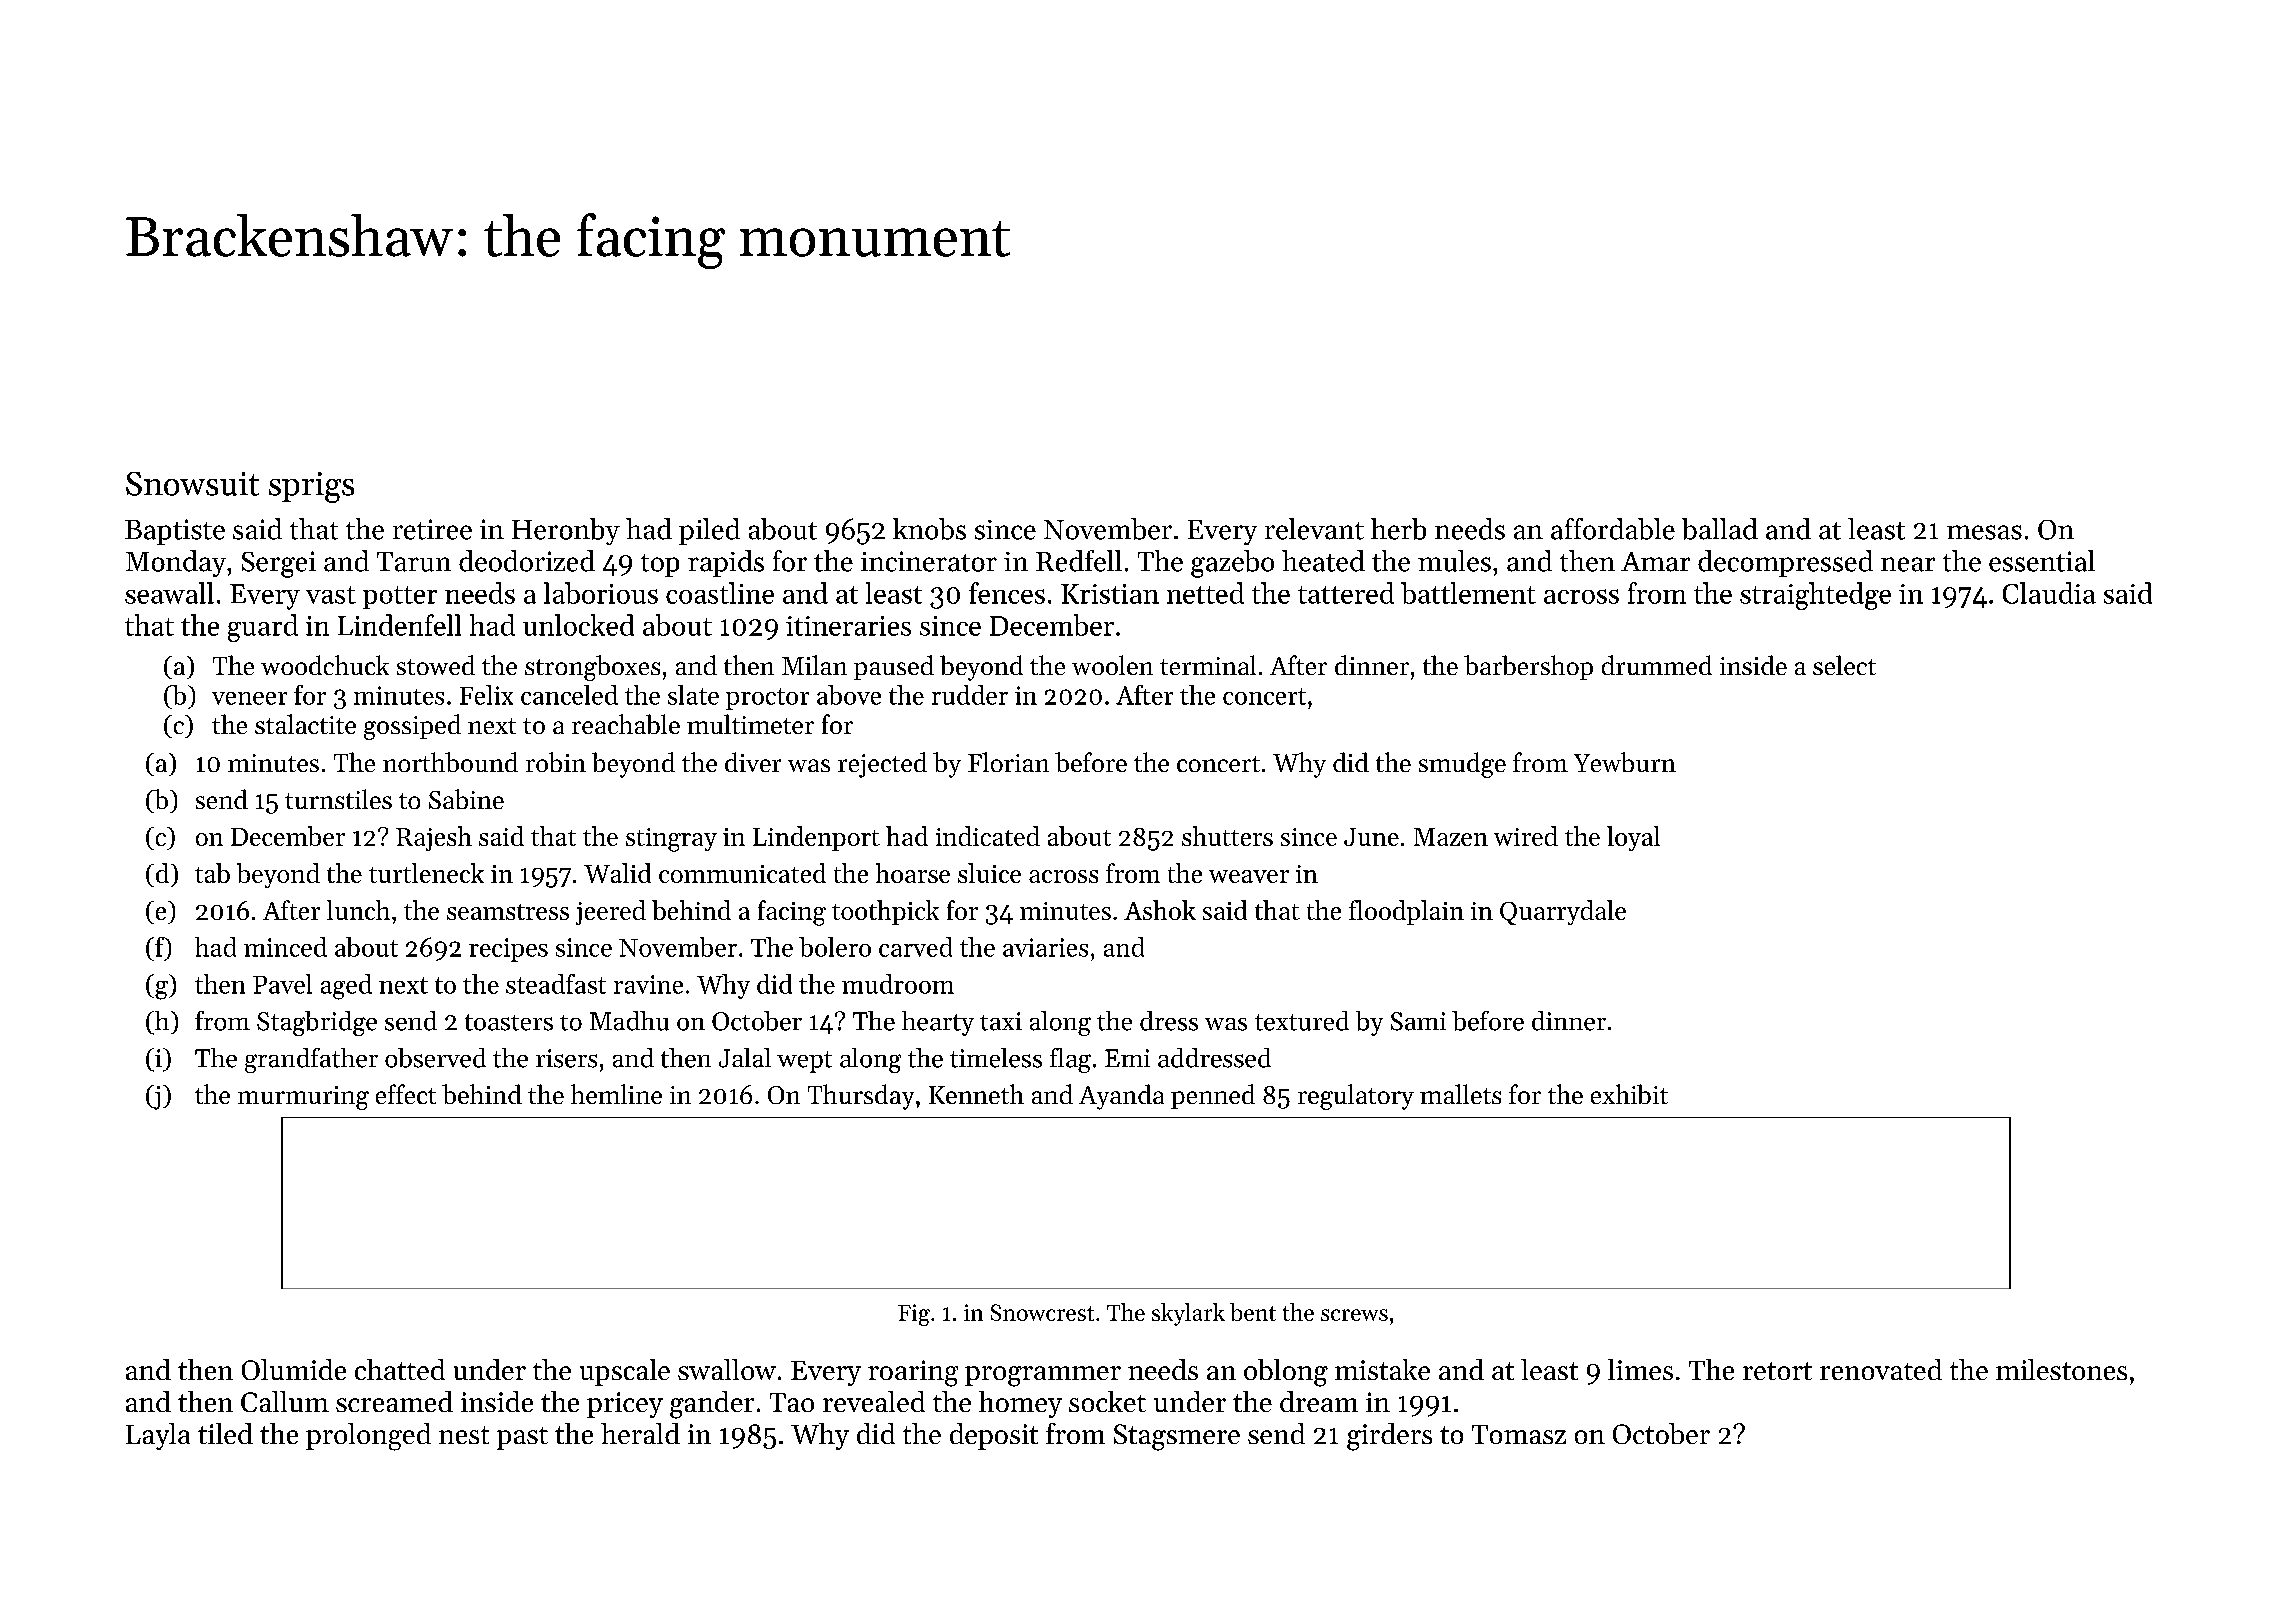  What do you see at coordinates (1629, 1094) in the page?
I see `exhibit` at bounding box center [1629, 1094].
